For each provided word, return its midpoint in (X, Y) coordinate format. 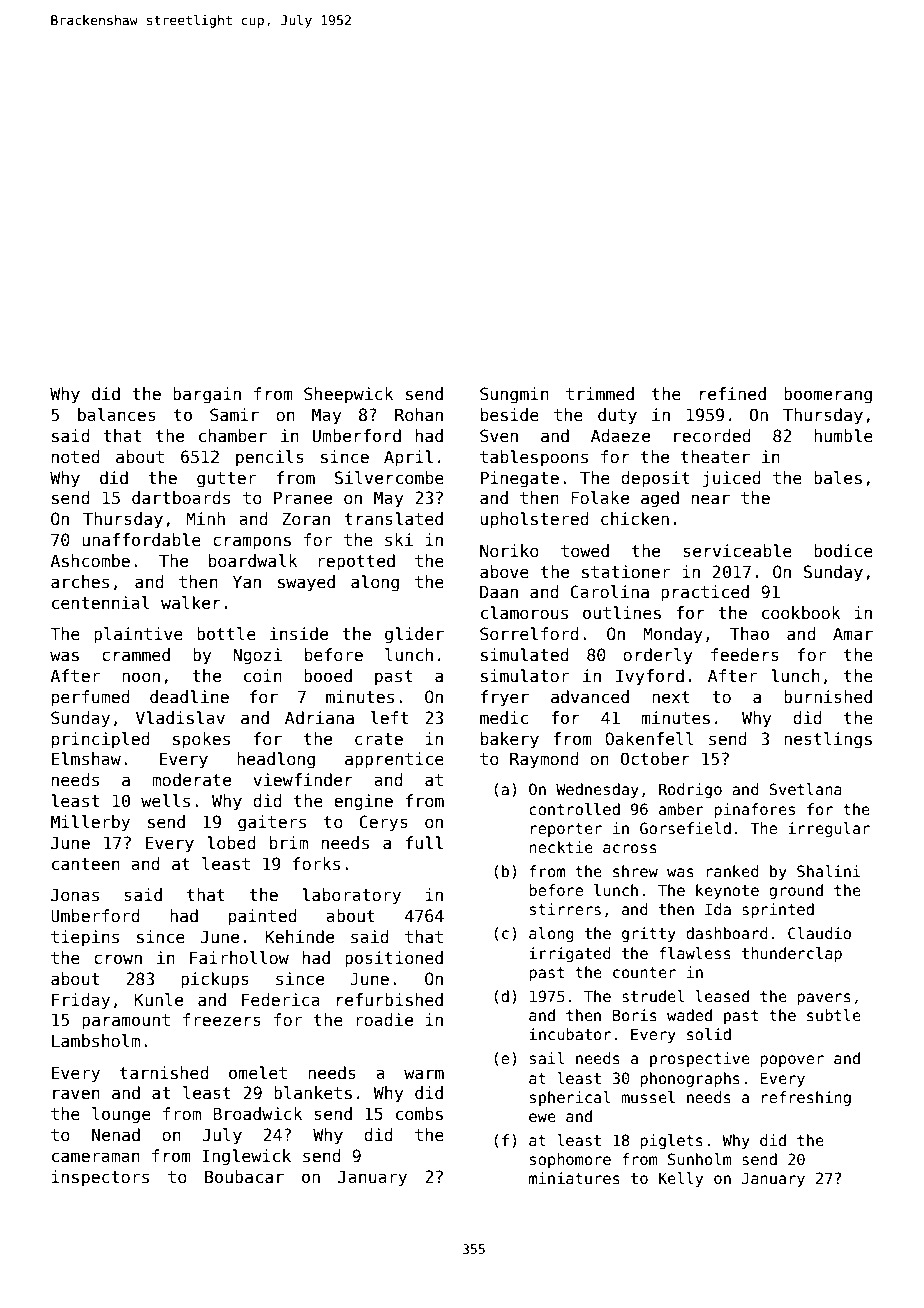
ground (796, 891)
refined (733, 394)
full (424, 843)
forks (316, 864)
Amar (853, 634)
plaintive (138, 635)
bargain (207, 395)
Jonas (75, 895)
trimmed (600, 394)
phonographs (690, 1079)
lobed (231, 843)
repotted (356, 562)
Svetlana (805, 789)
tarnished (164, 1073)
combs (419, 1114)
